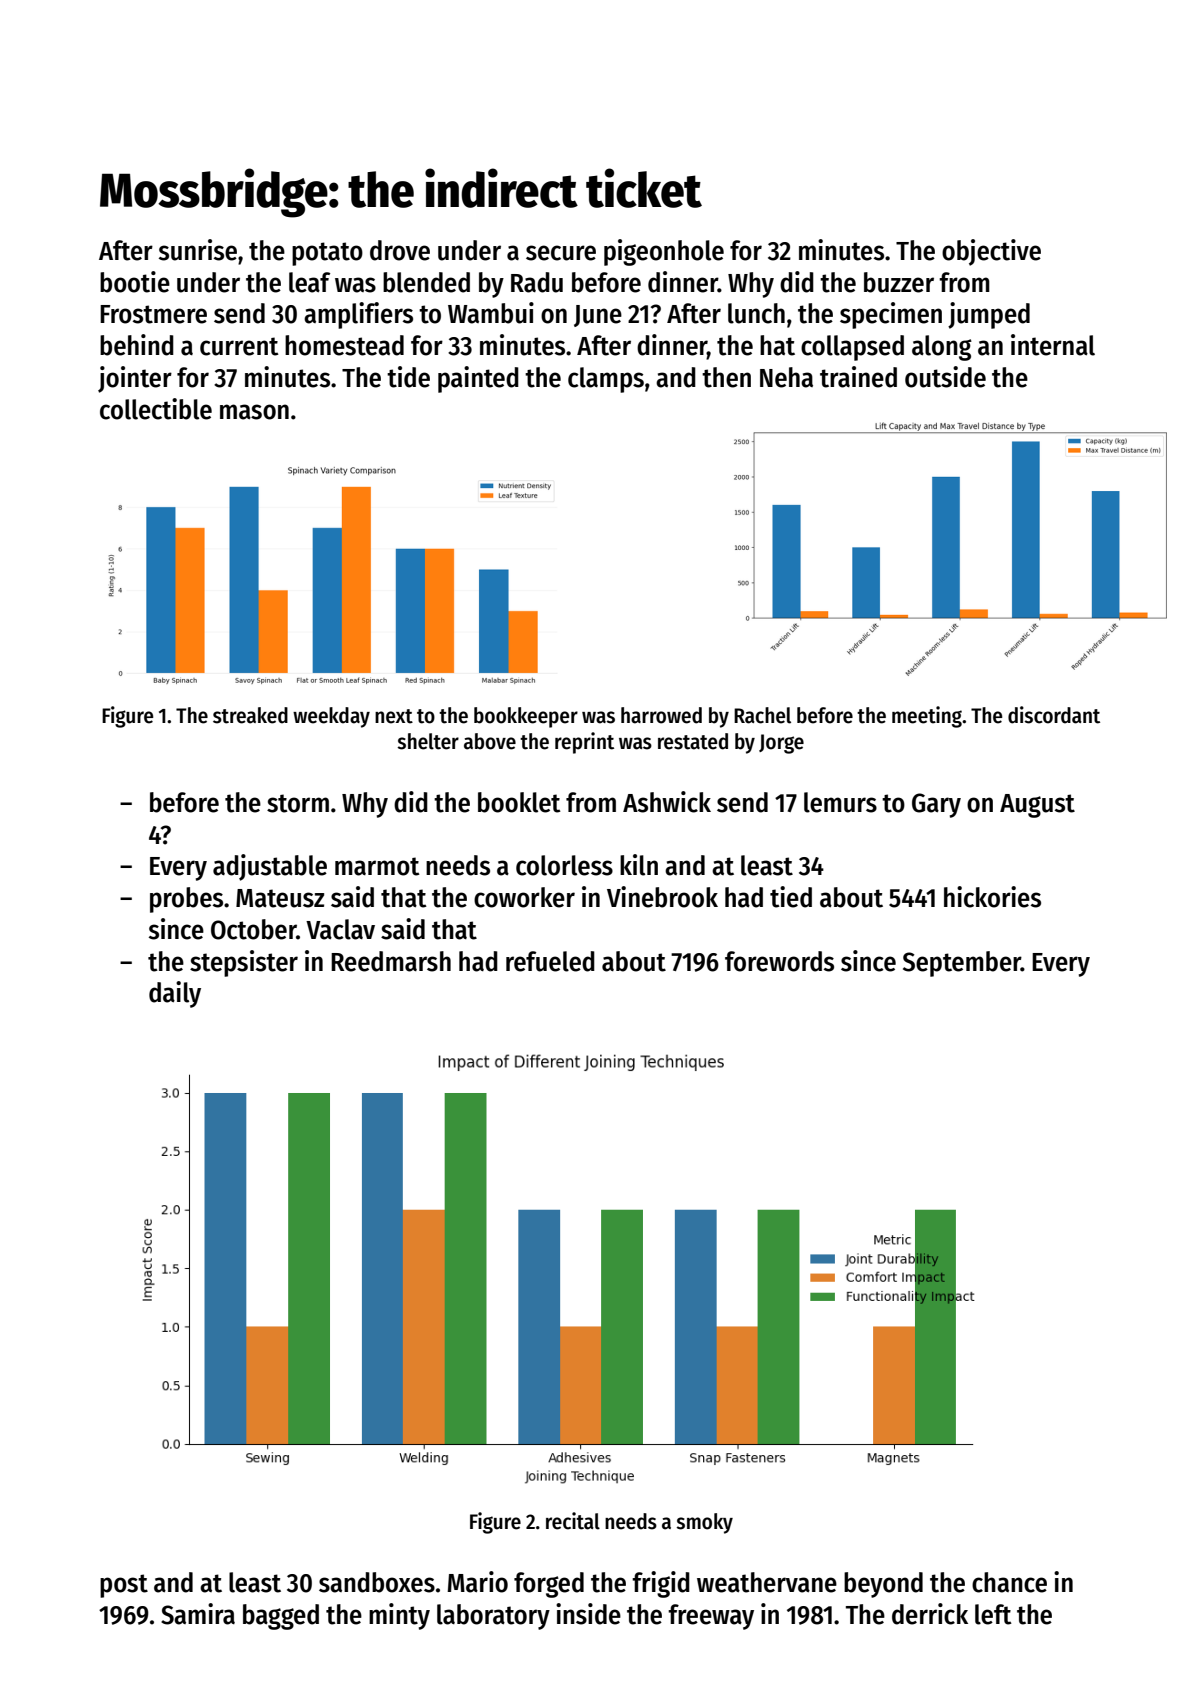 The width and height of the document is (1202, 1700). I want to click on recital, so click(573, 1521).
